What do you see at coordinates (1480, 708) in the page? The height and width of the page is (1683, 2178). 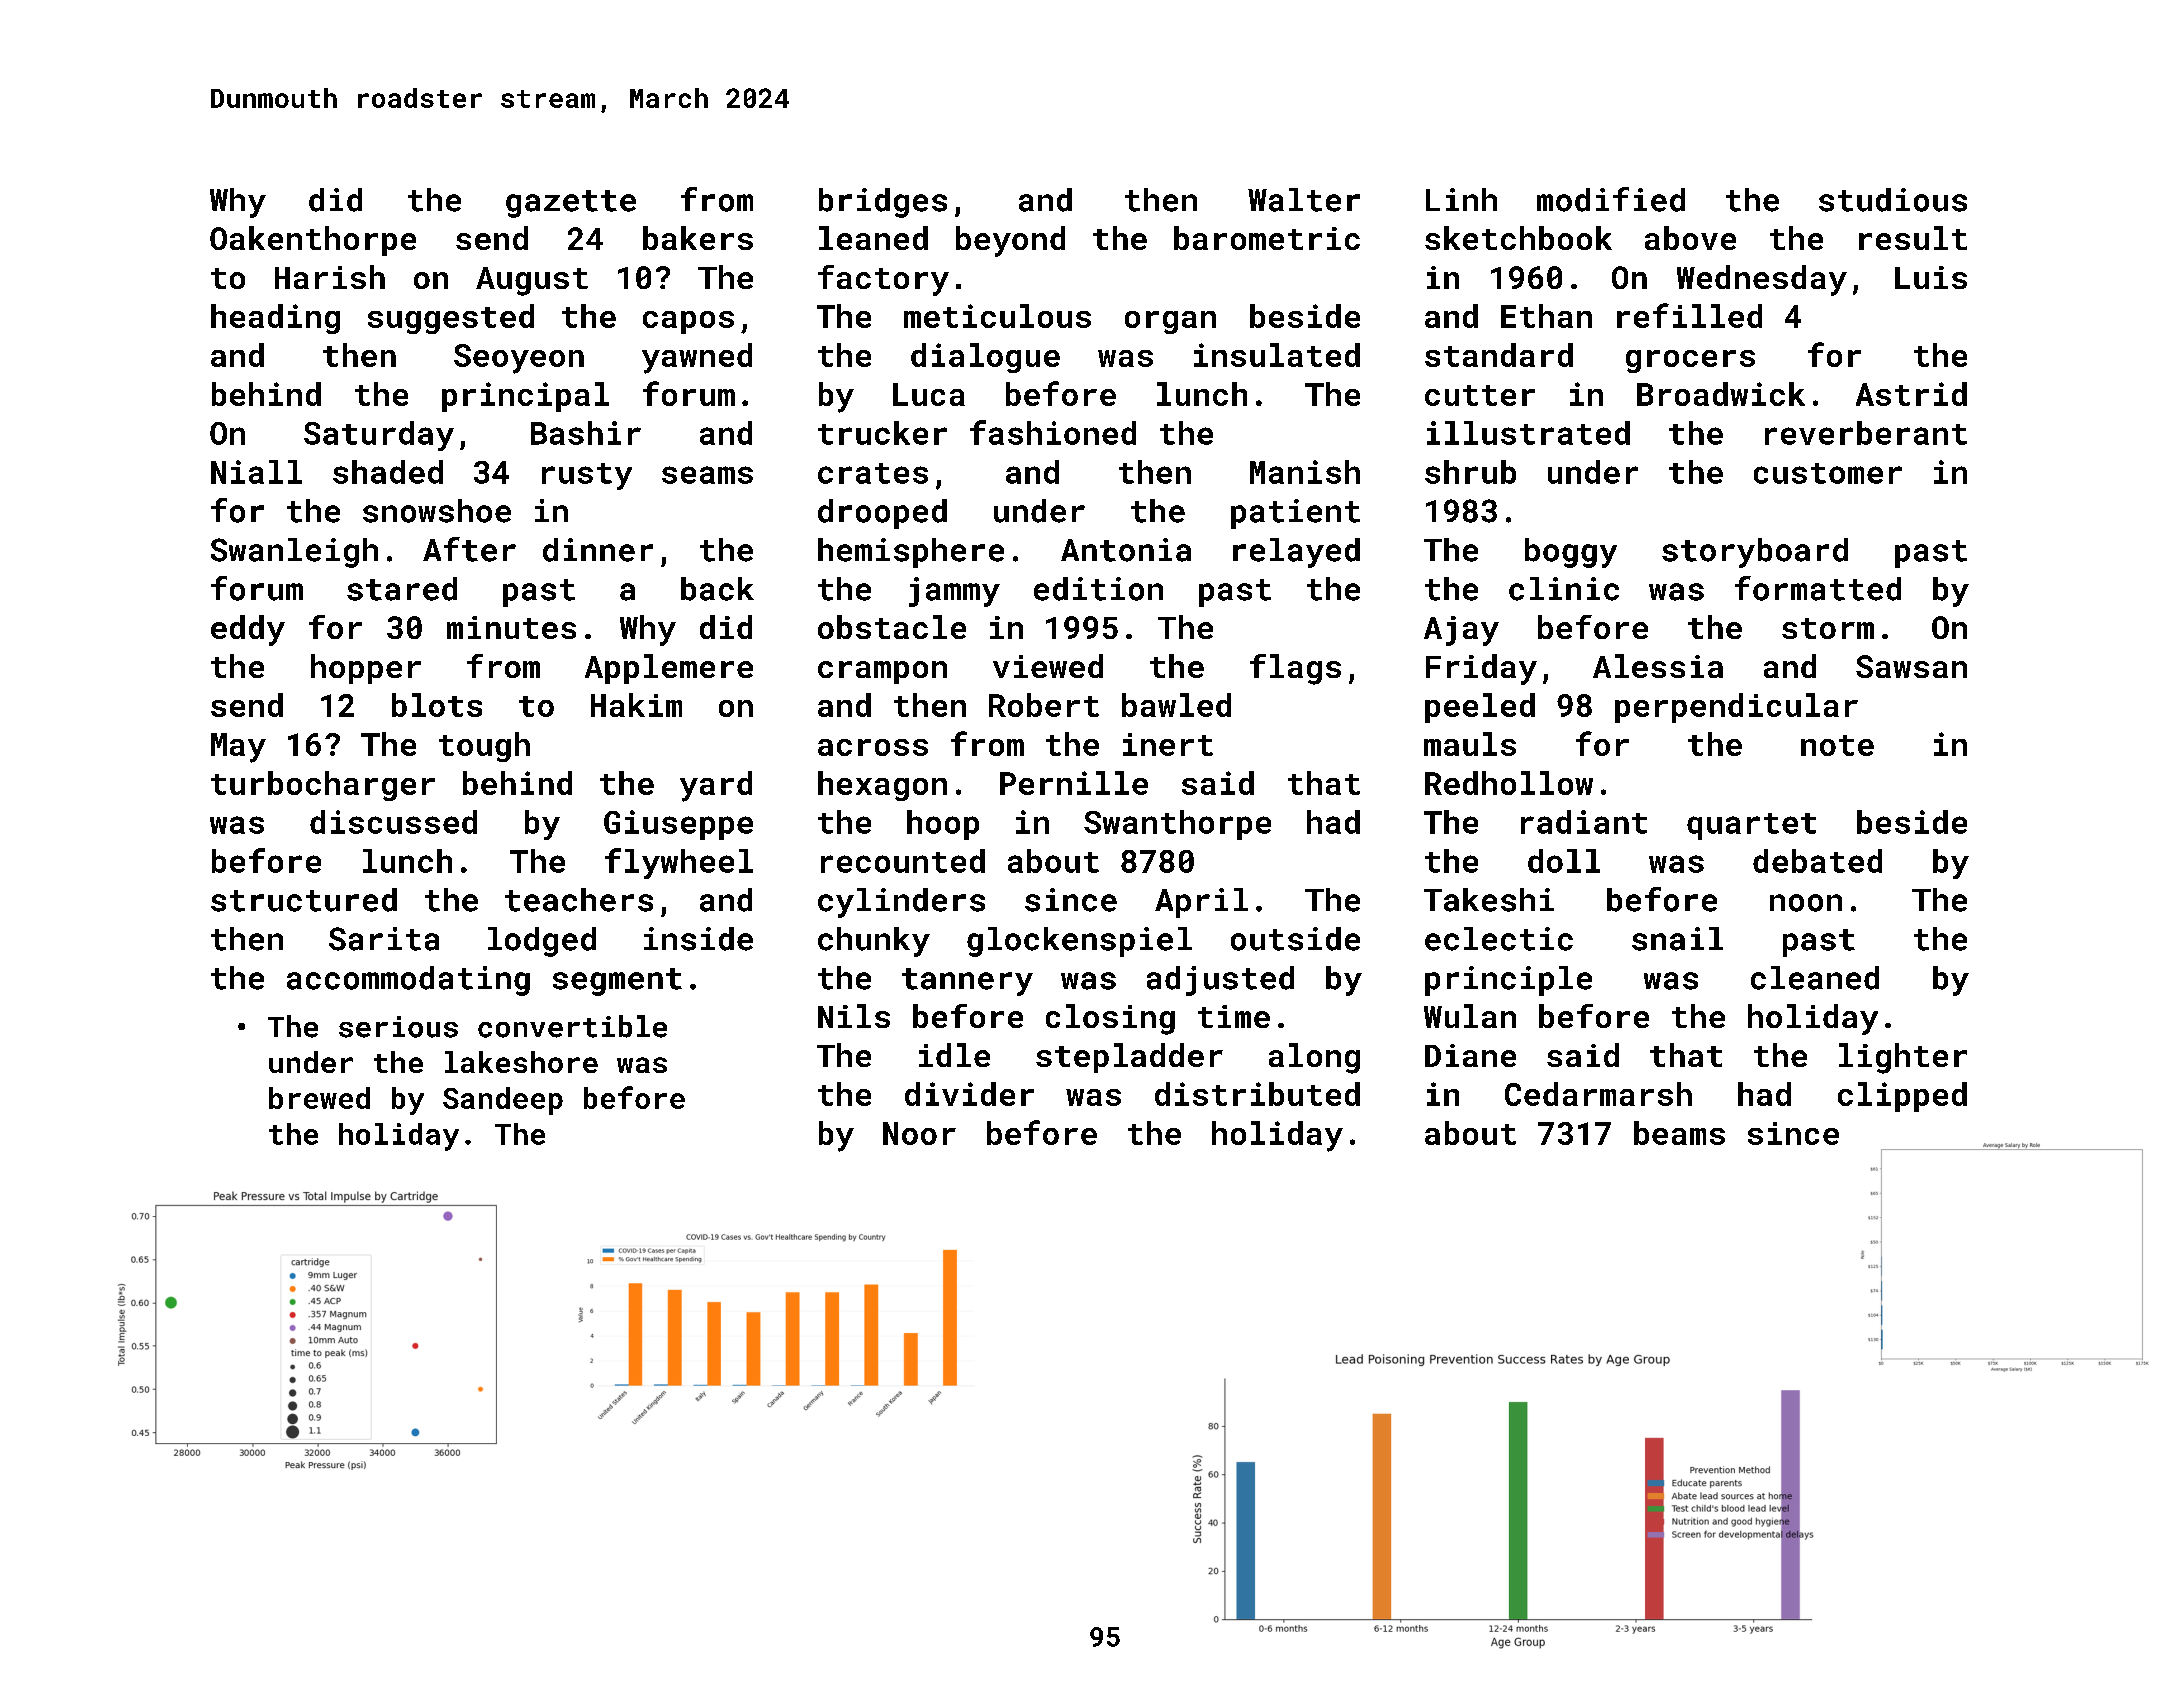 I see `peeled` at bounding box center [1480, 708].
